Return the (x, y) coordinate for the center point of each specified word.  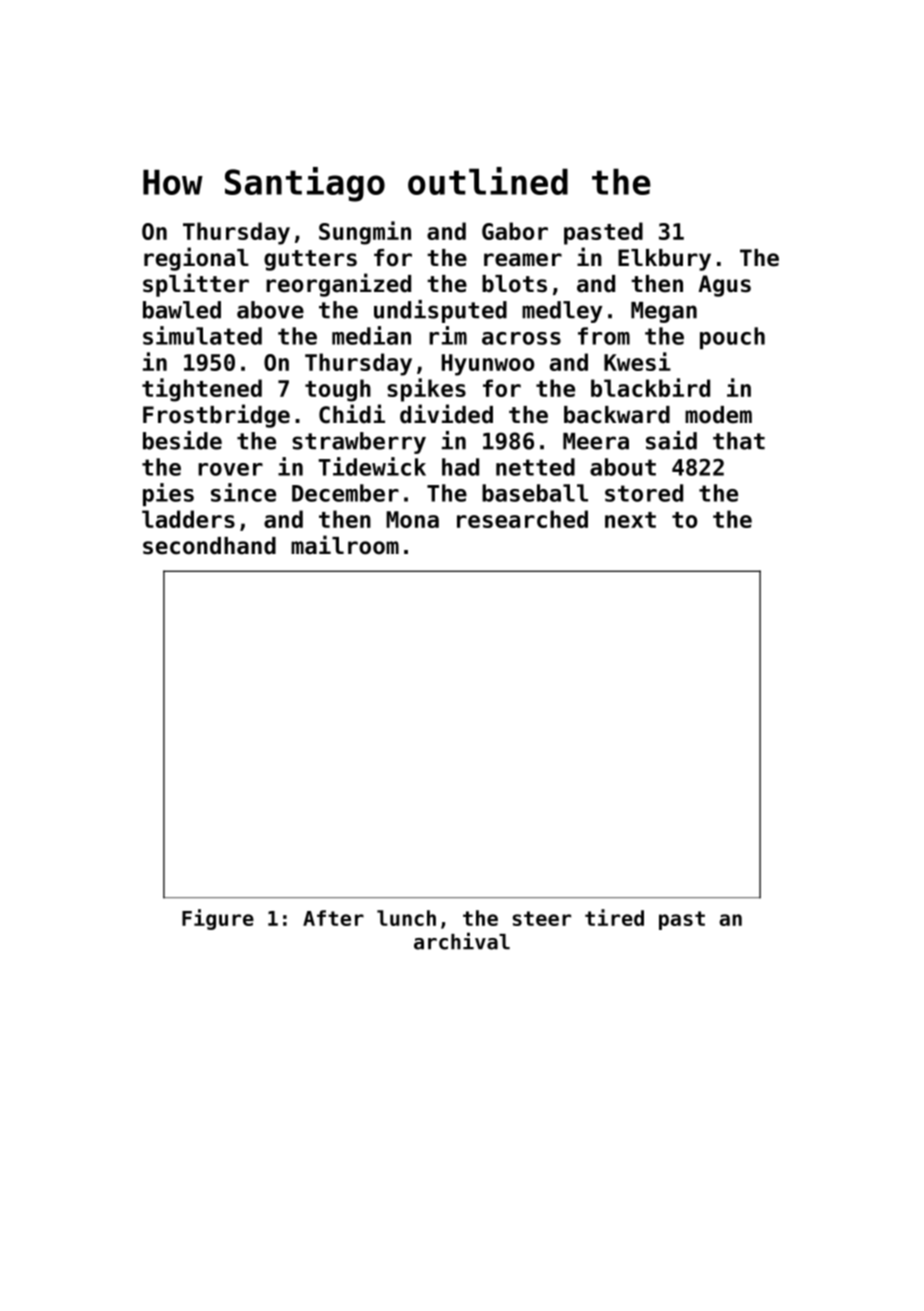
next (630, 520)
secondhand (209, 546)
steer (541, 918)
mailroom (345, 545)
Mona (412, 519)
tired (614, 917)
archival (462, 941)
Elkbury (664, 260)
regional (196, 259)
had (460, 467)
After (333, 918)
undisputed (440, 311)
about (623, 467)
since (243, 492)
